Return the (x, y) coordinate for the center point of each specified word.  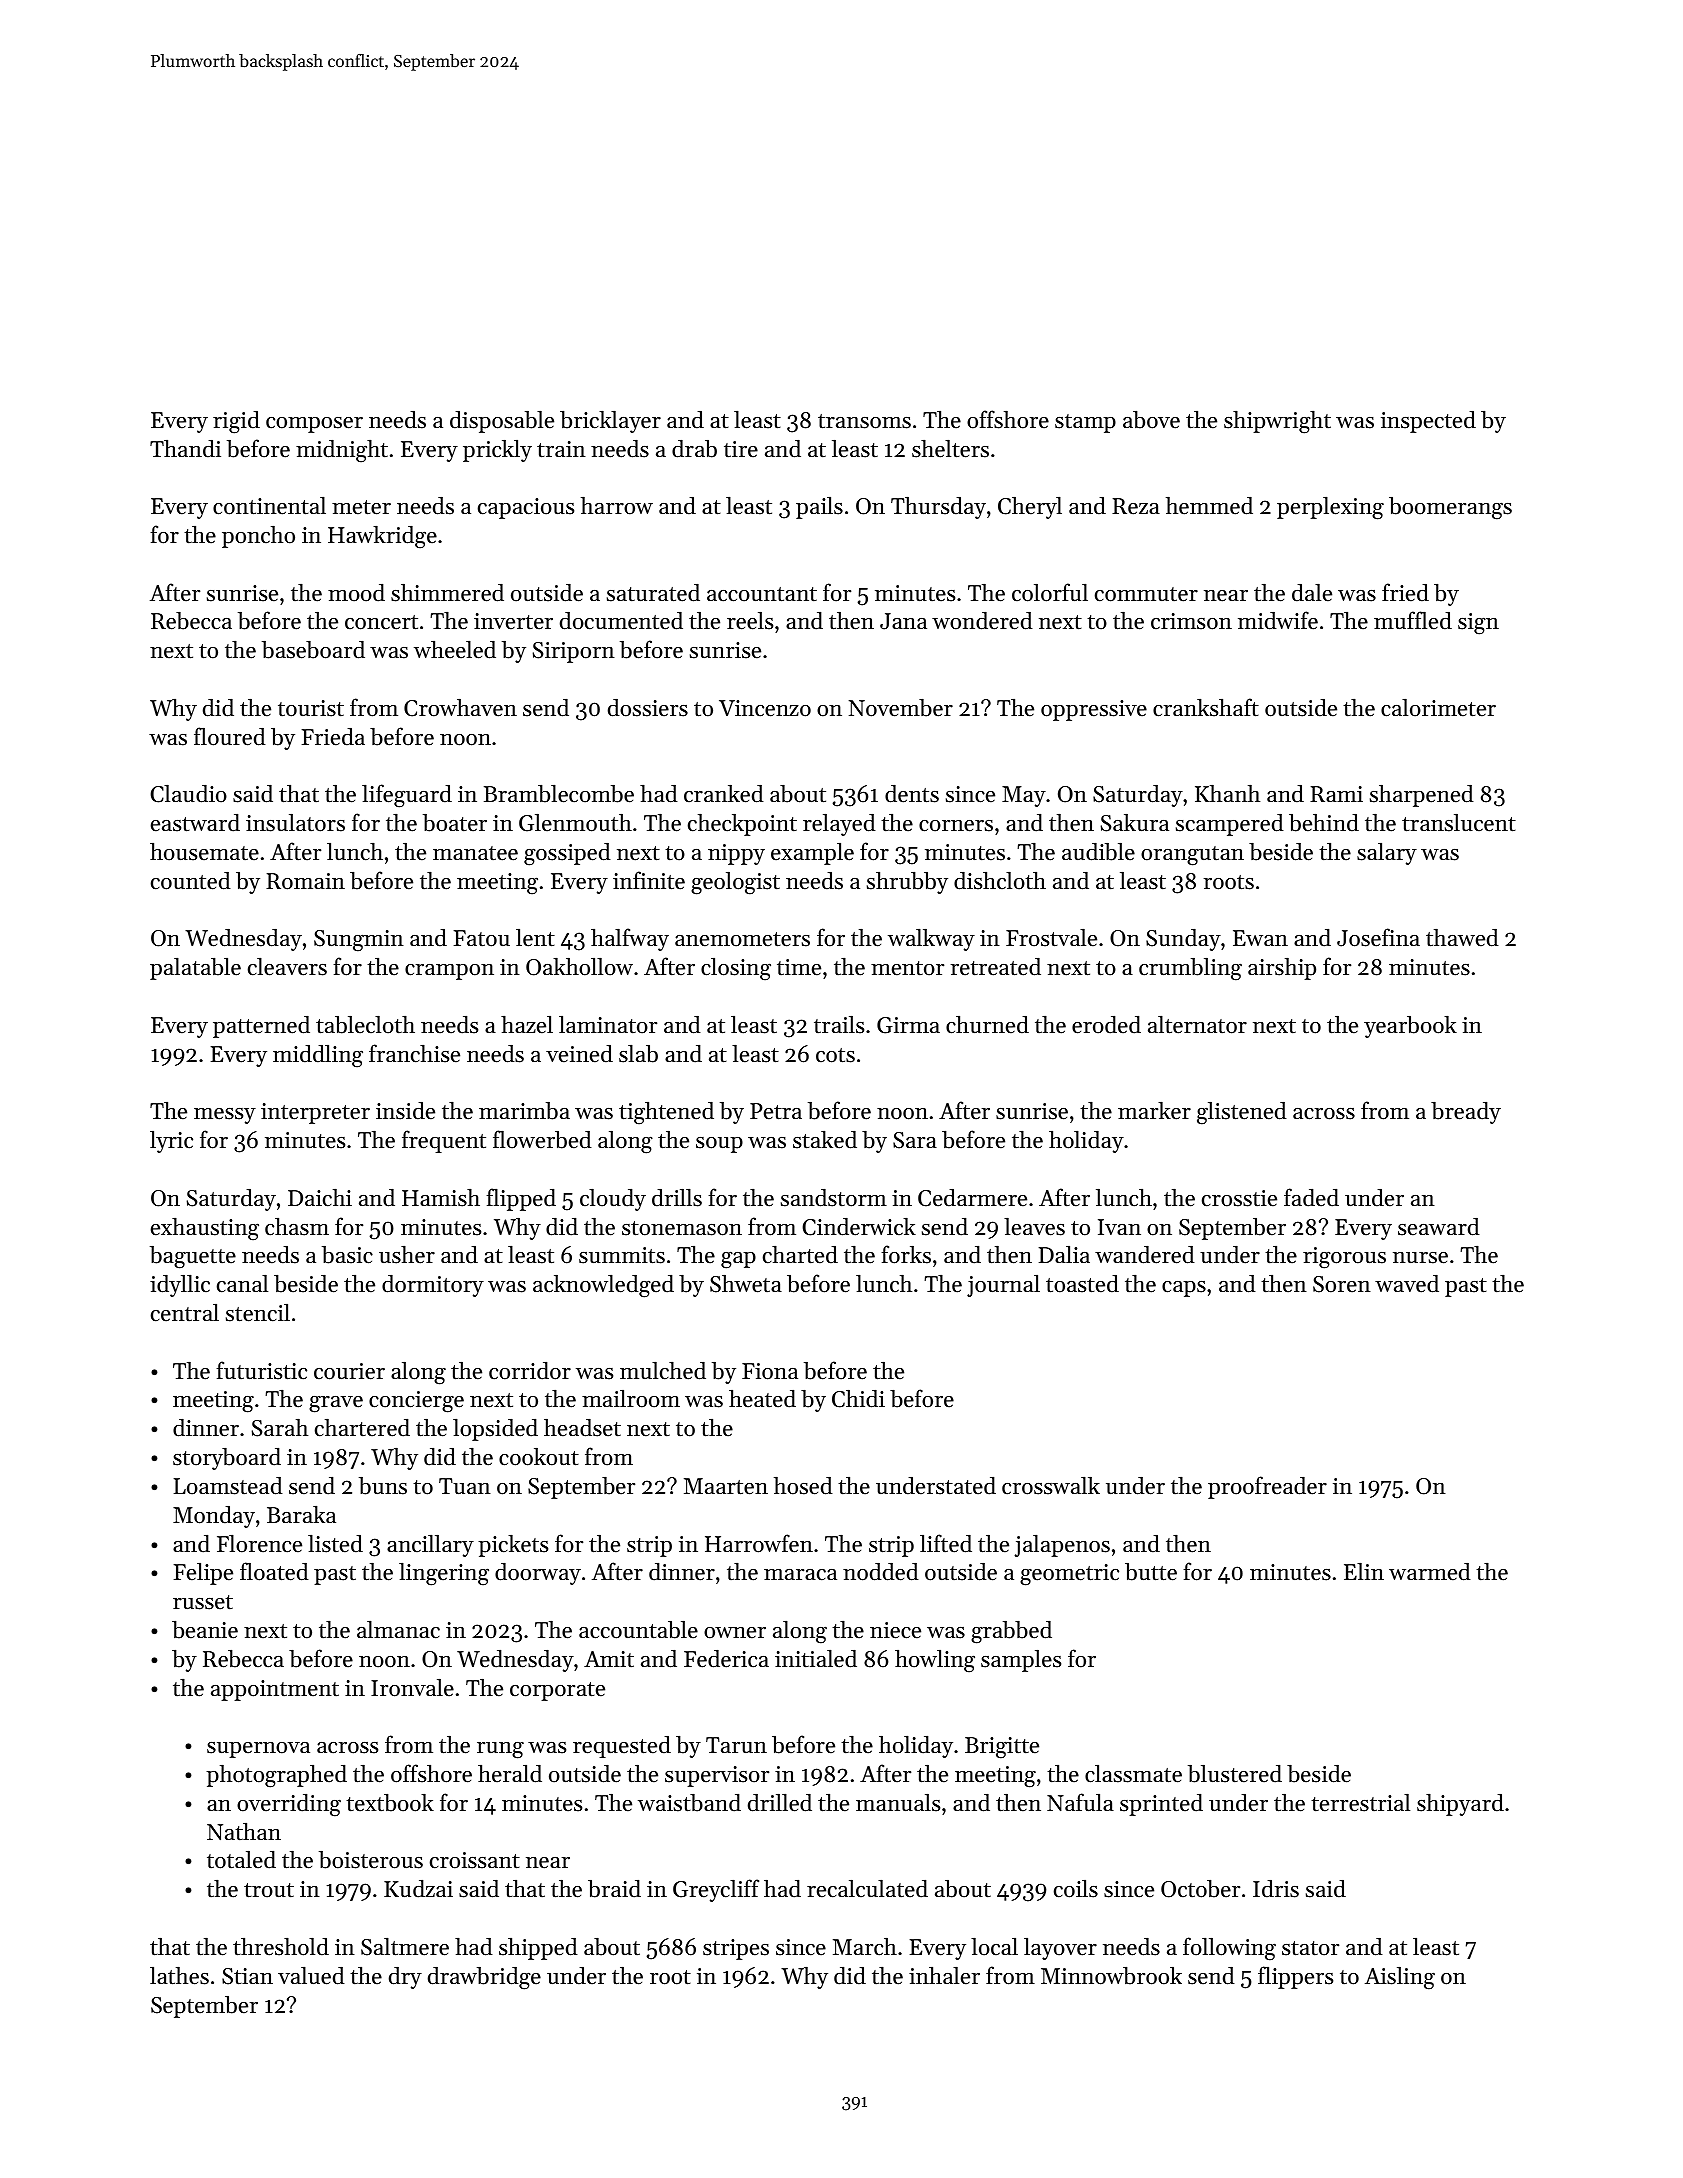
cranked (724, 794)
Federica (726, 1659)
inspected (1428, 422)
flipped (521, 1199)
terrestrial (1360, 1802)
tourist (311, 708)
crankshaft (1206, 707)
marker (1154, 1110)
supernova (258, 1750)
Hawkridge (382, 537)
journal (1003, 1286)
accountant (762, 594)
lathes (179, 1975)
